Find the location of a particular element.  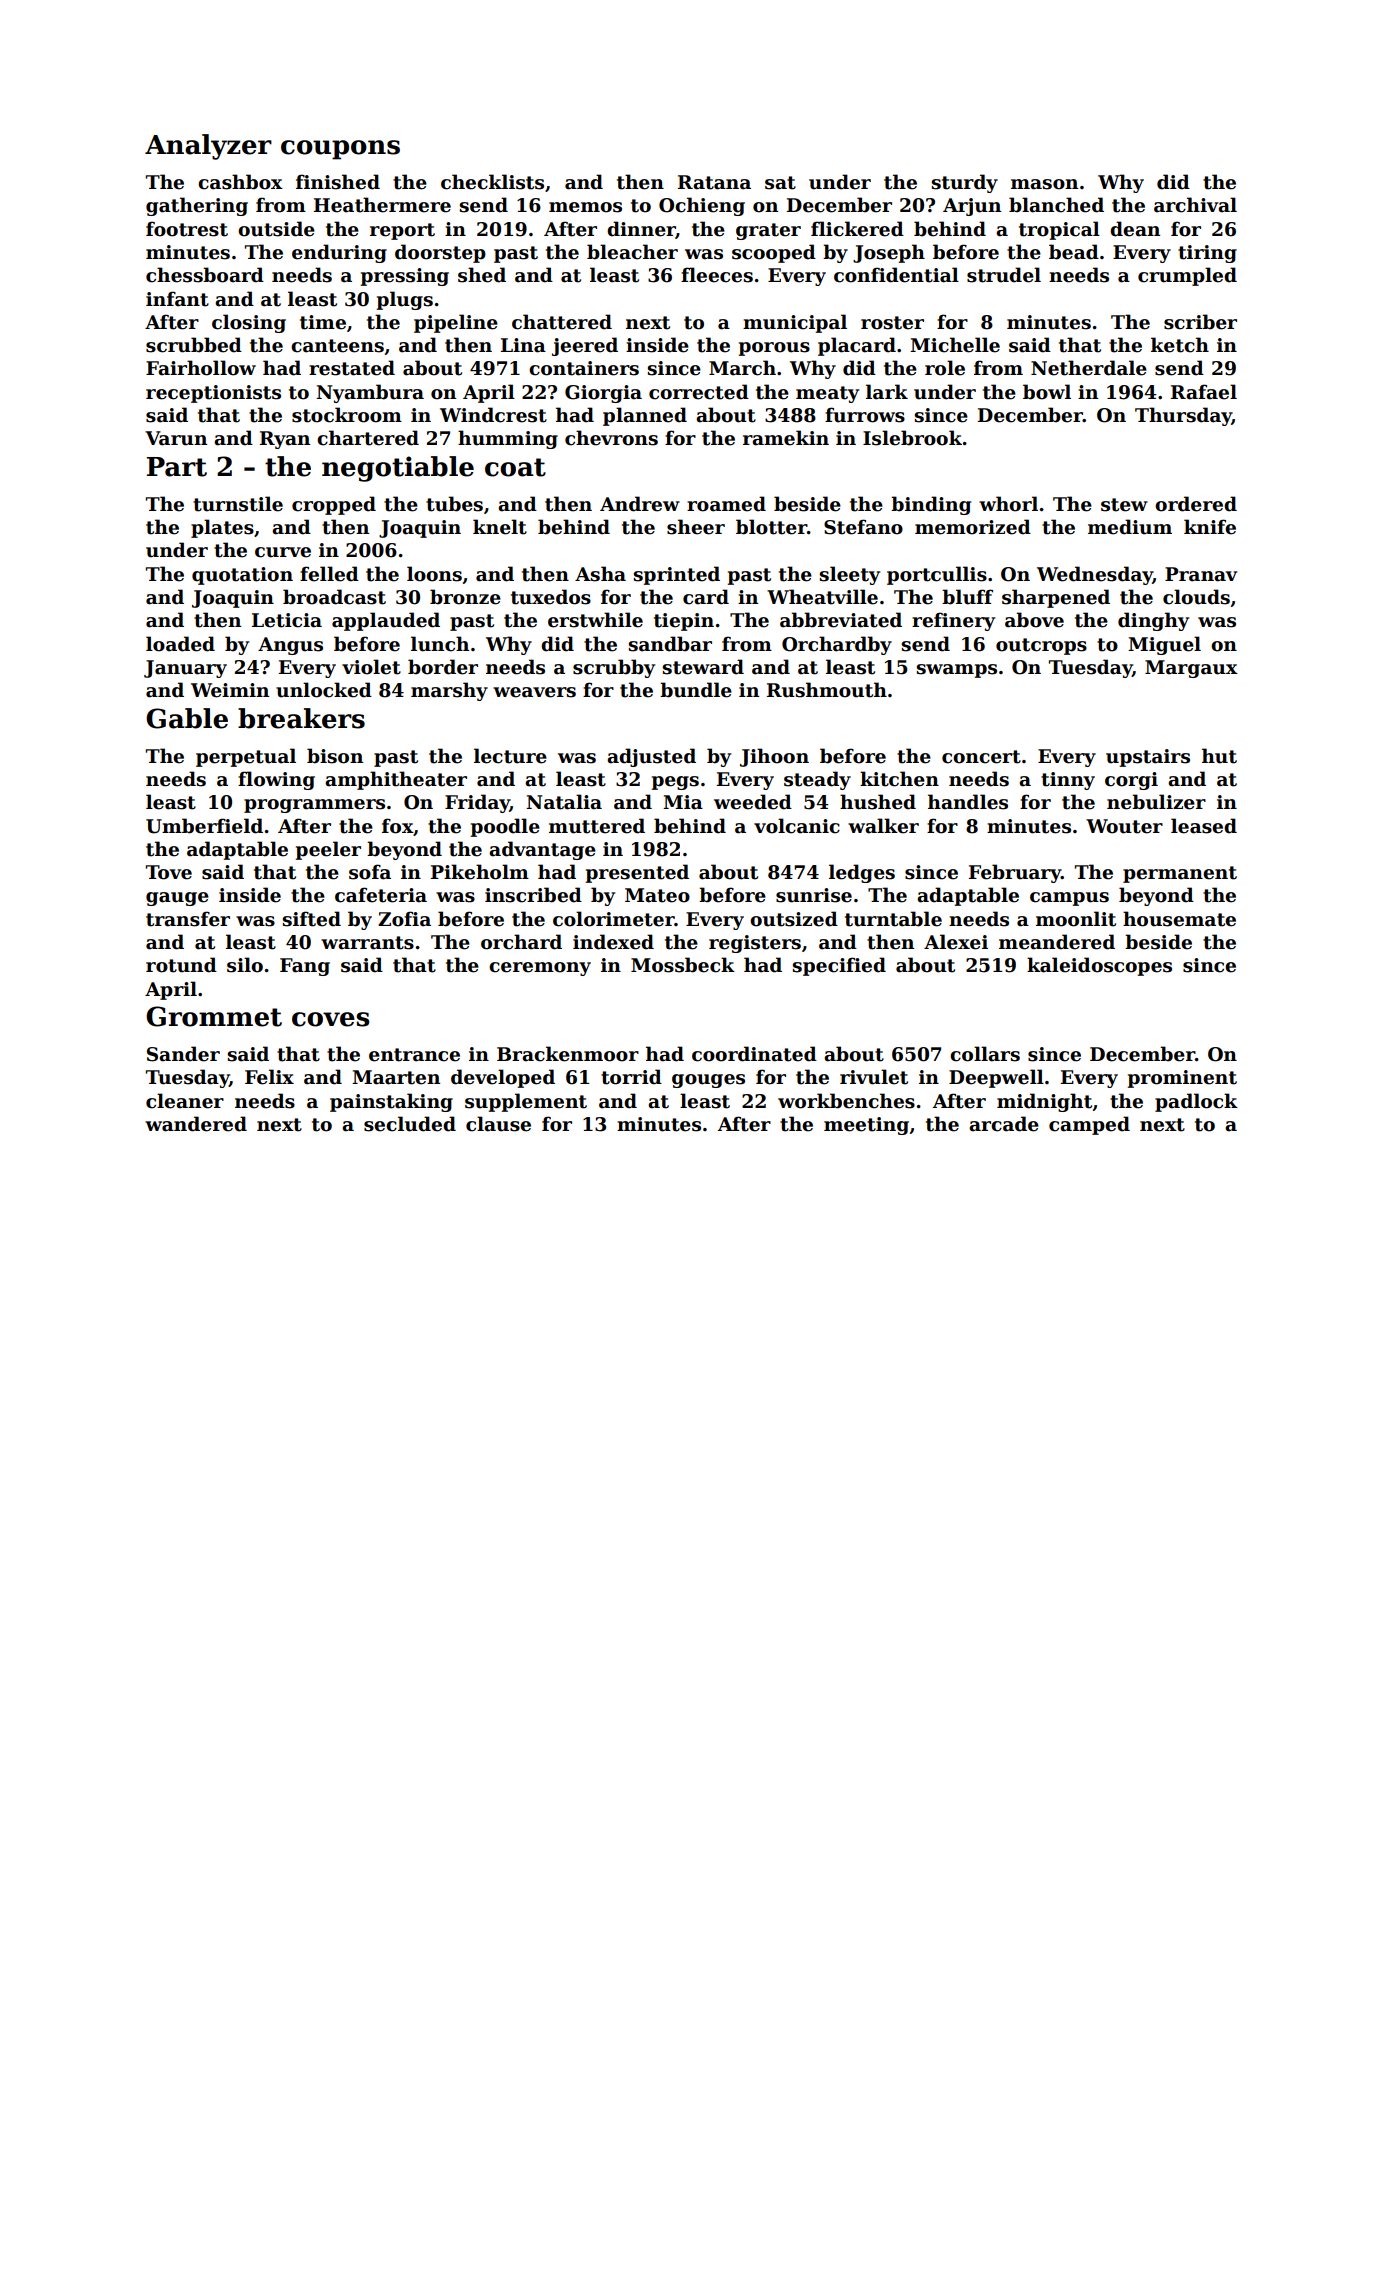

Fairhollow is located at coordinates (201, 368).
